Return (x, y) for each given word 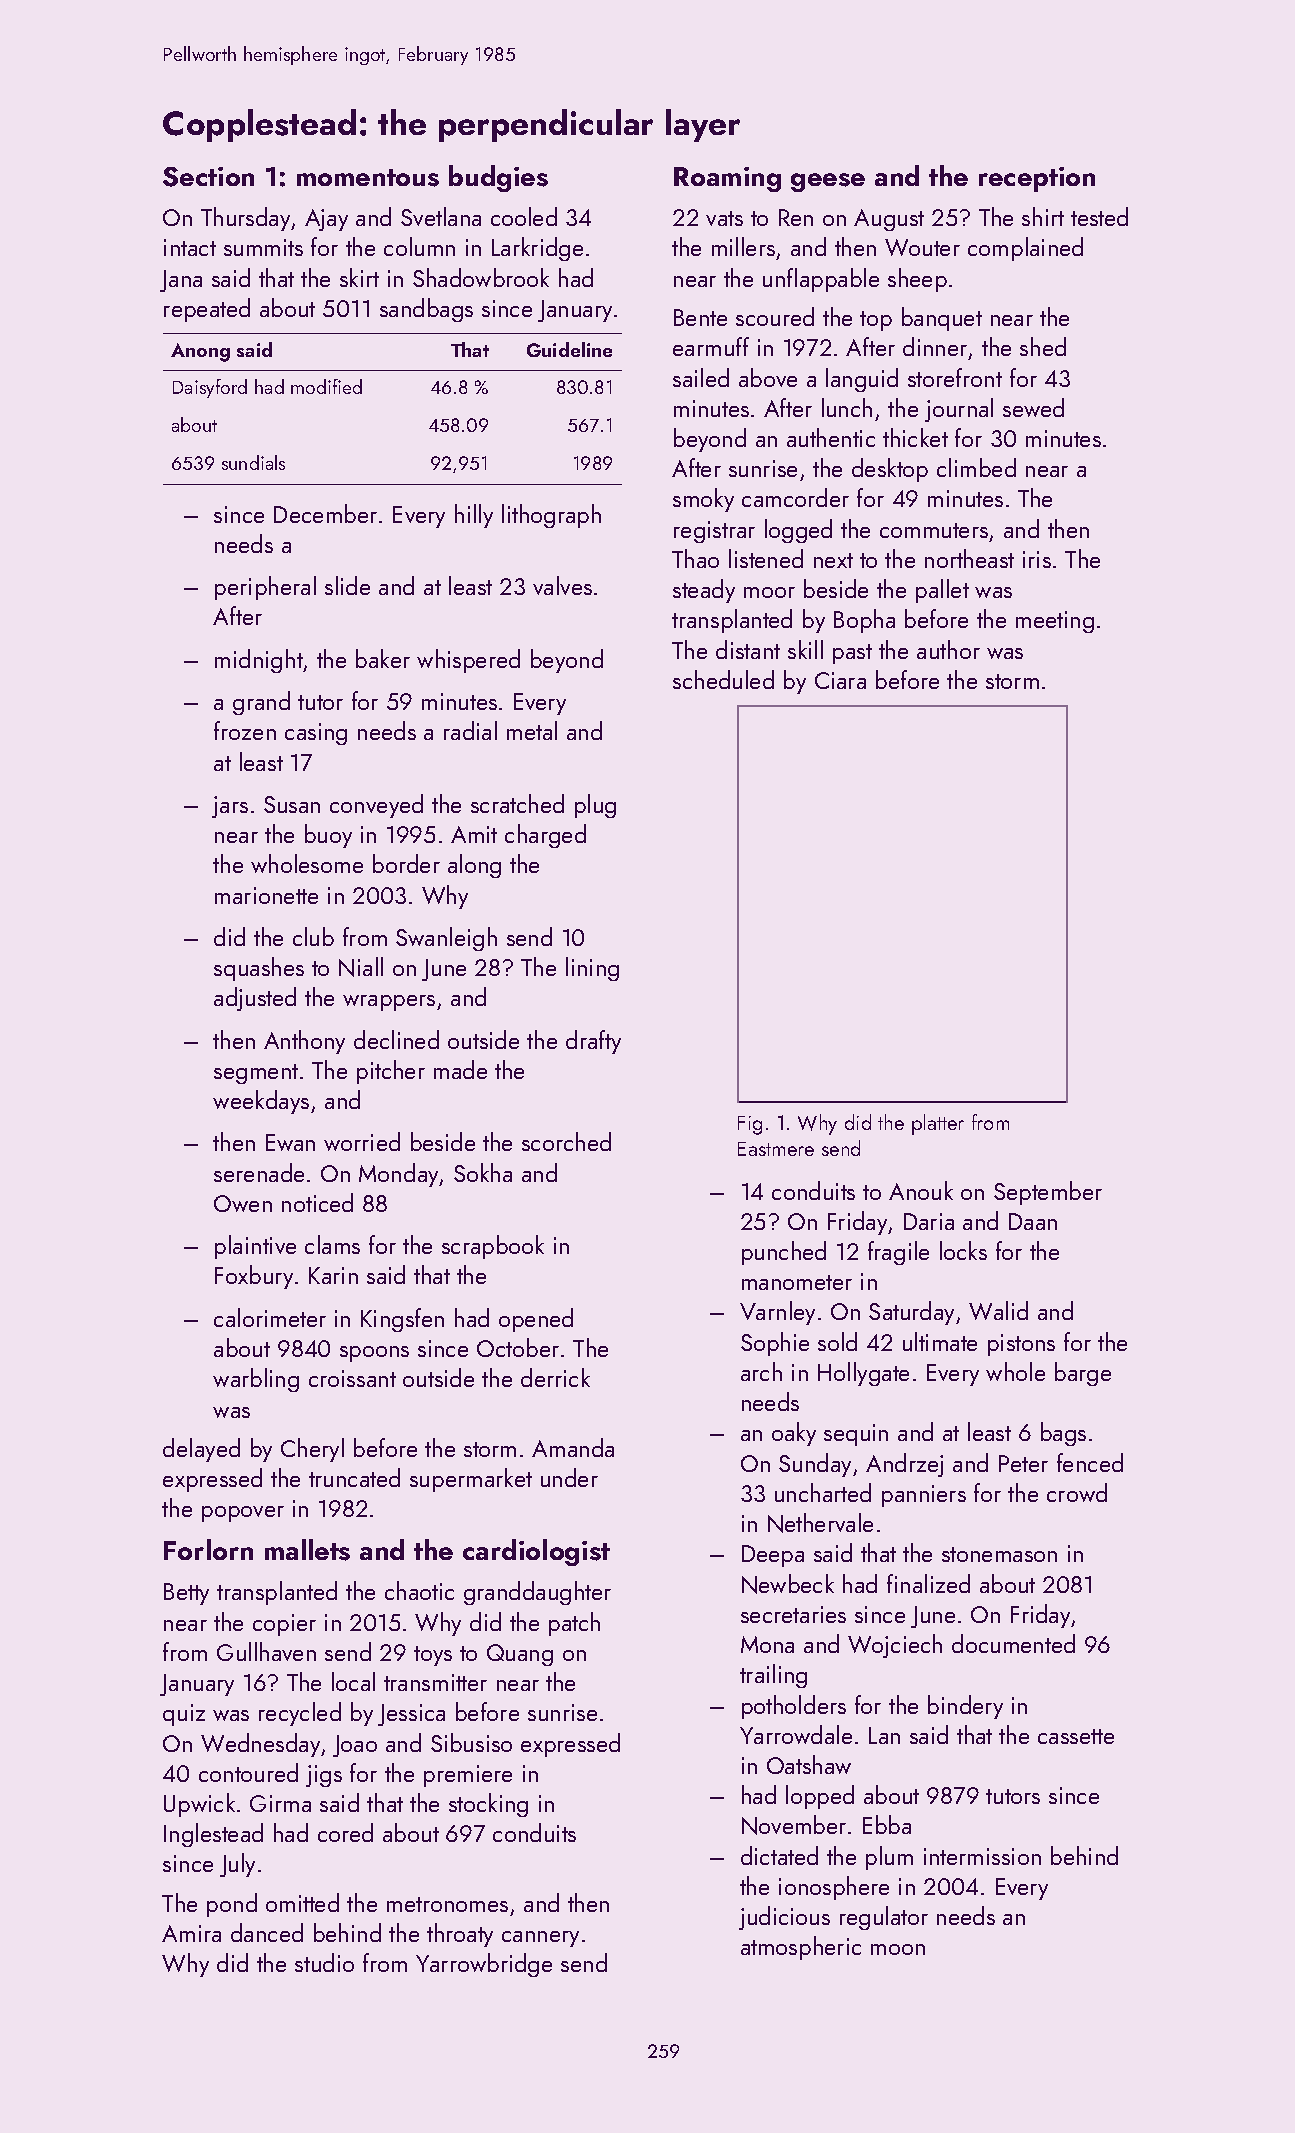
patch (574, 1624)
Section (208, 177)
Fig (750, 1125)
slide (347, 585)
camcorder (795, 497)
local (353, 1681)
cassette (1076, 1736)
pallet (942, 591)
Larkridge (537, 249)
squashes (259, 969)
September (1048, 1193)
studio (324, 1962)
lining (592, 969)
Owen (243, 1203)
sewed (1033, 407)
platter (938, 1124)
